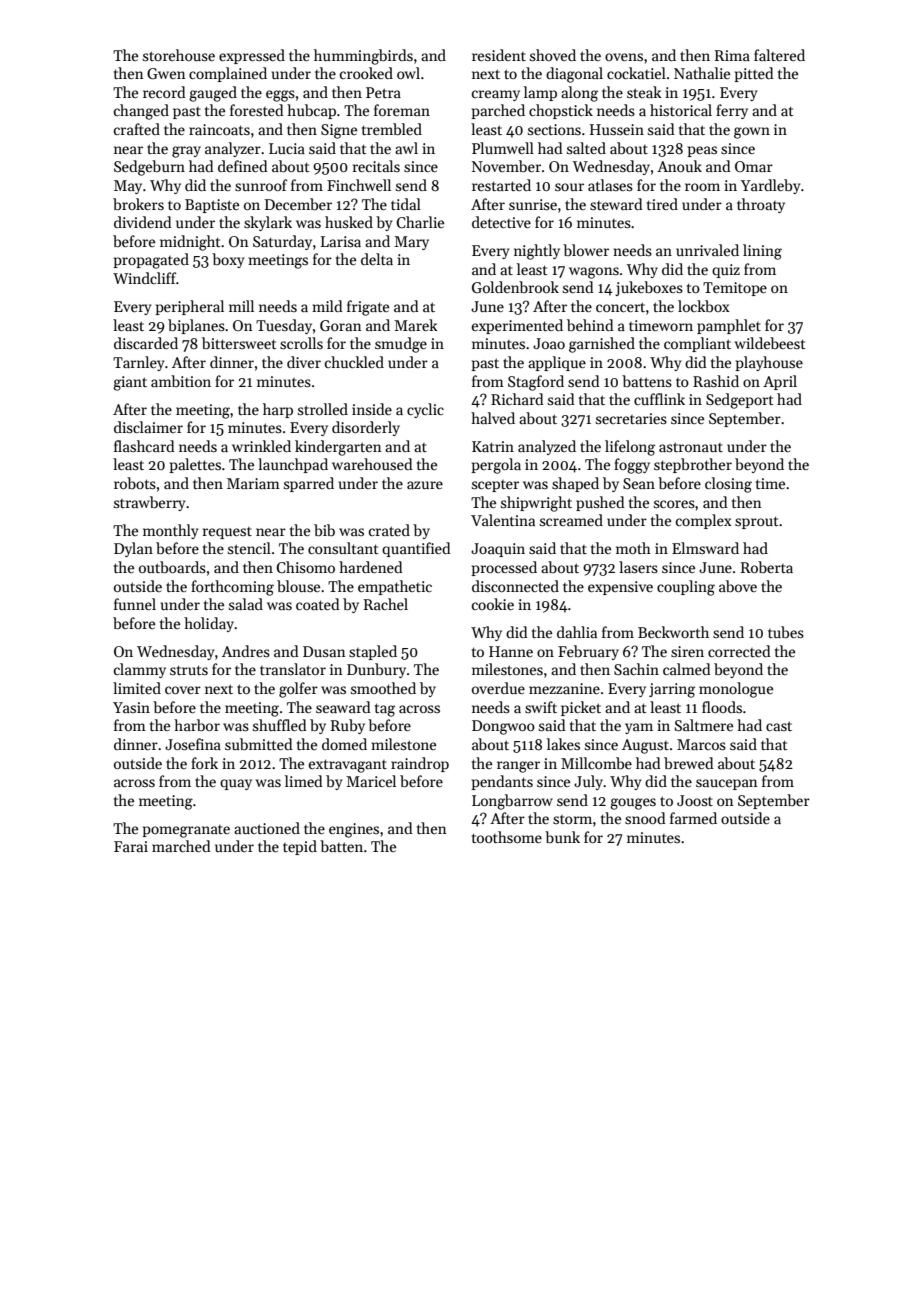 The height and width of the page is (1308, 924). Describe the element at coordinates (131, 846) in the page. I see `Farai` at that location.
